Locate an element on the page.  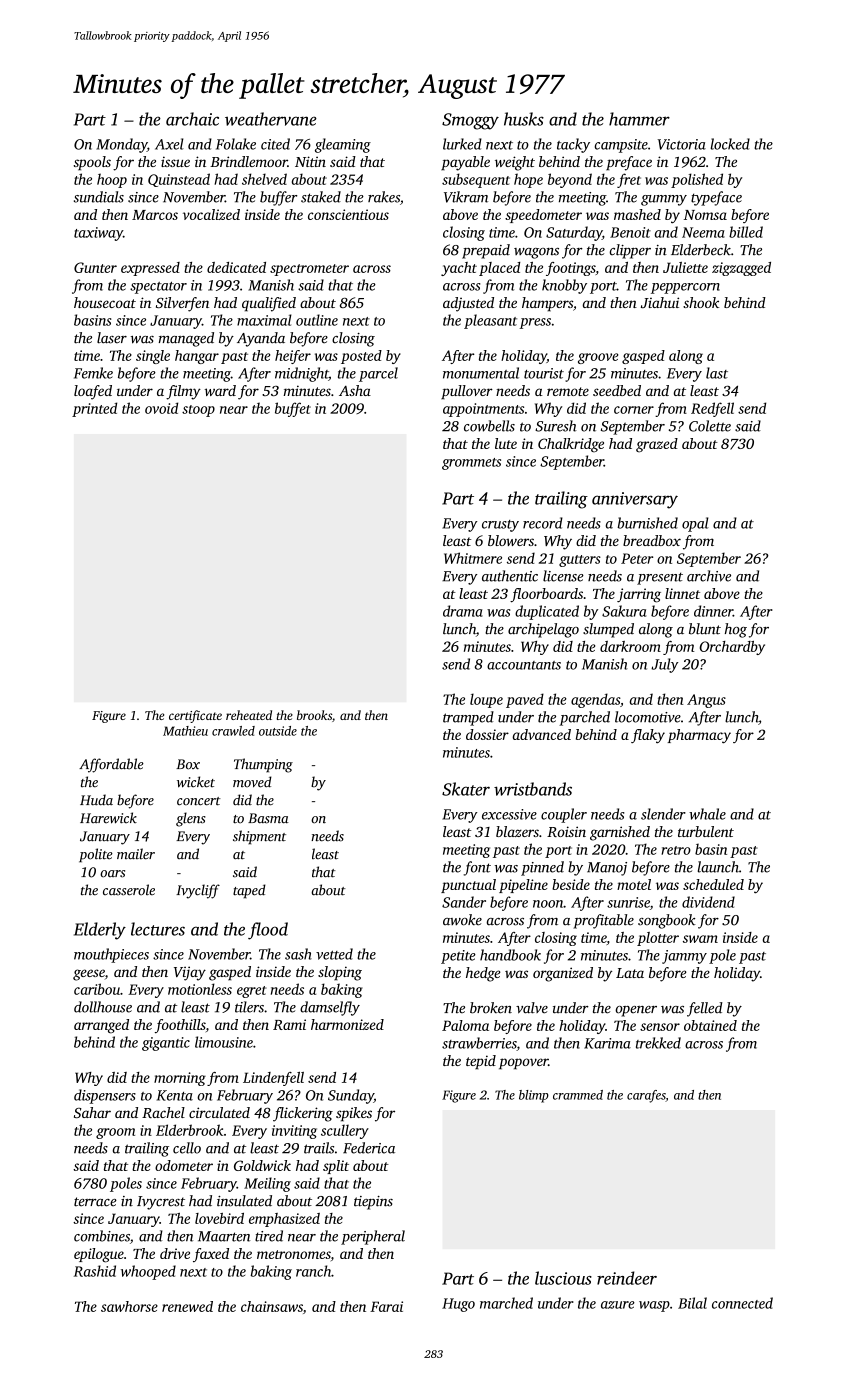
Whitmere is located at coordinates (473, 558).
